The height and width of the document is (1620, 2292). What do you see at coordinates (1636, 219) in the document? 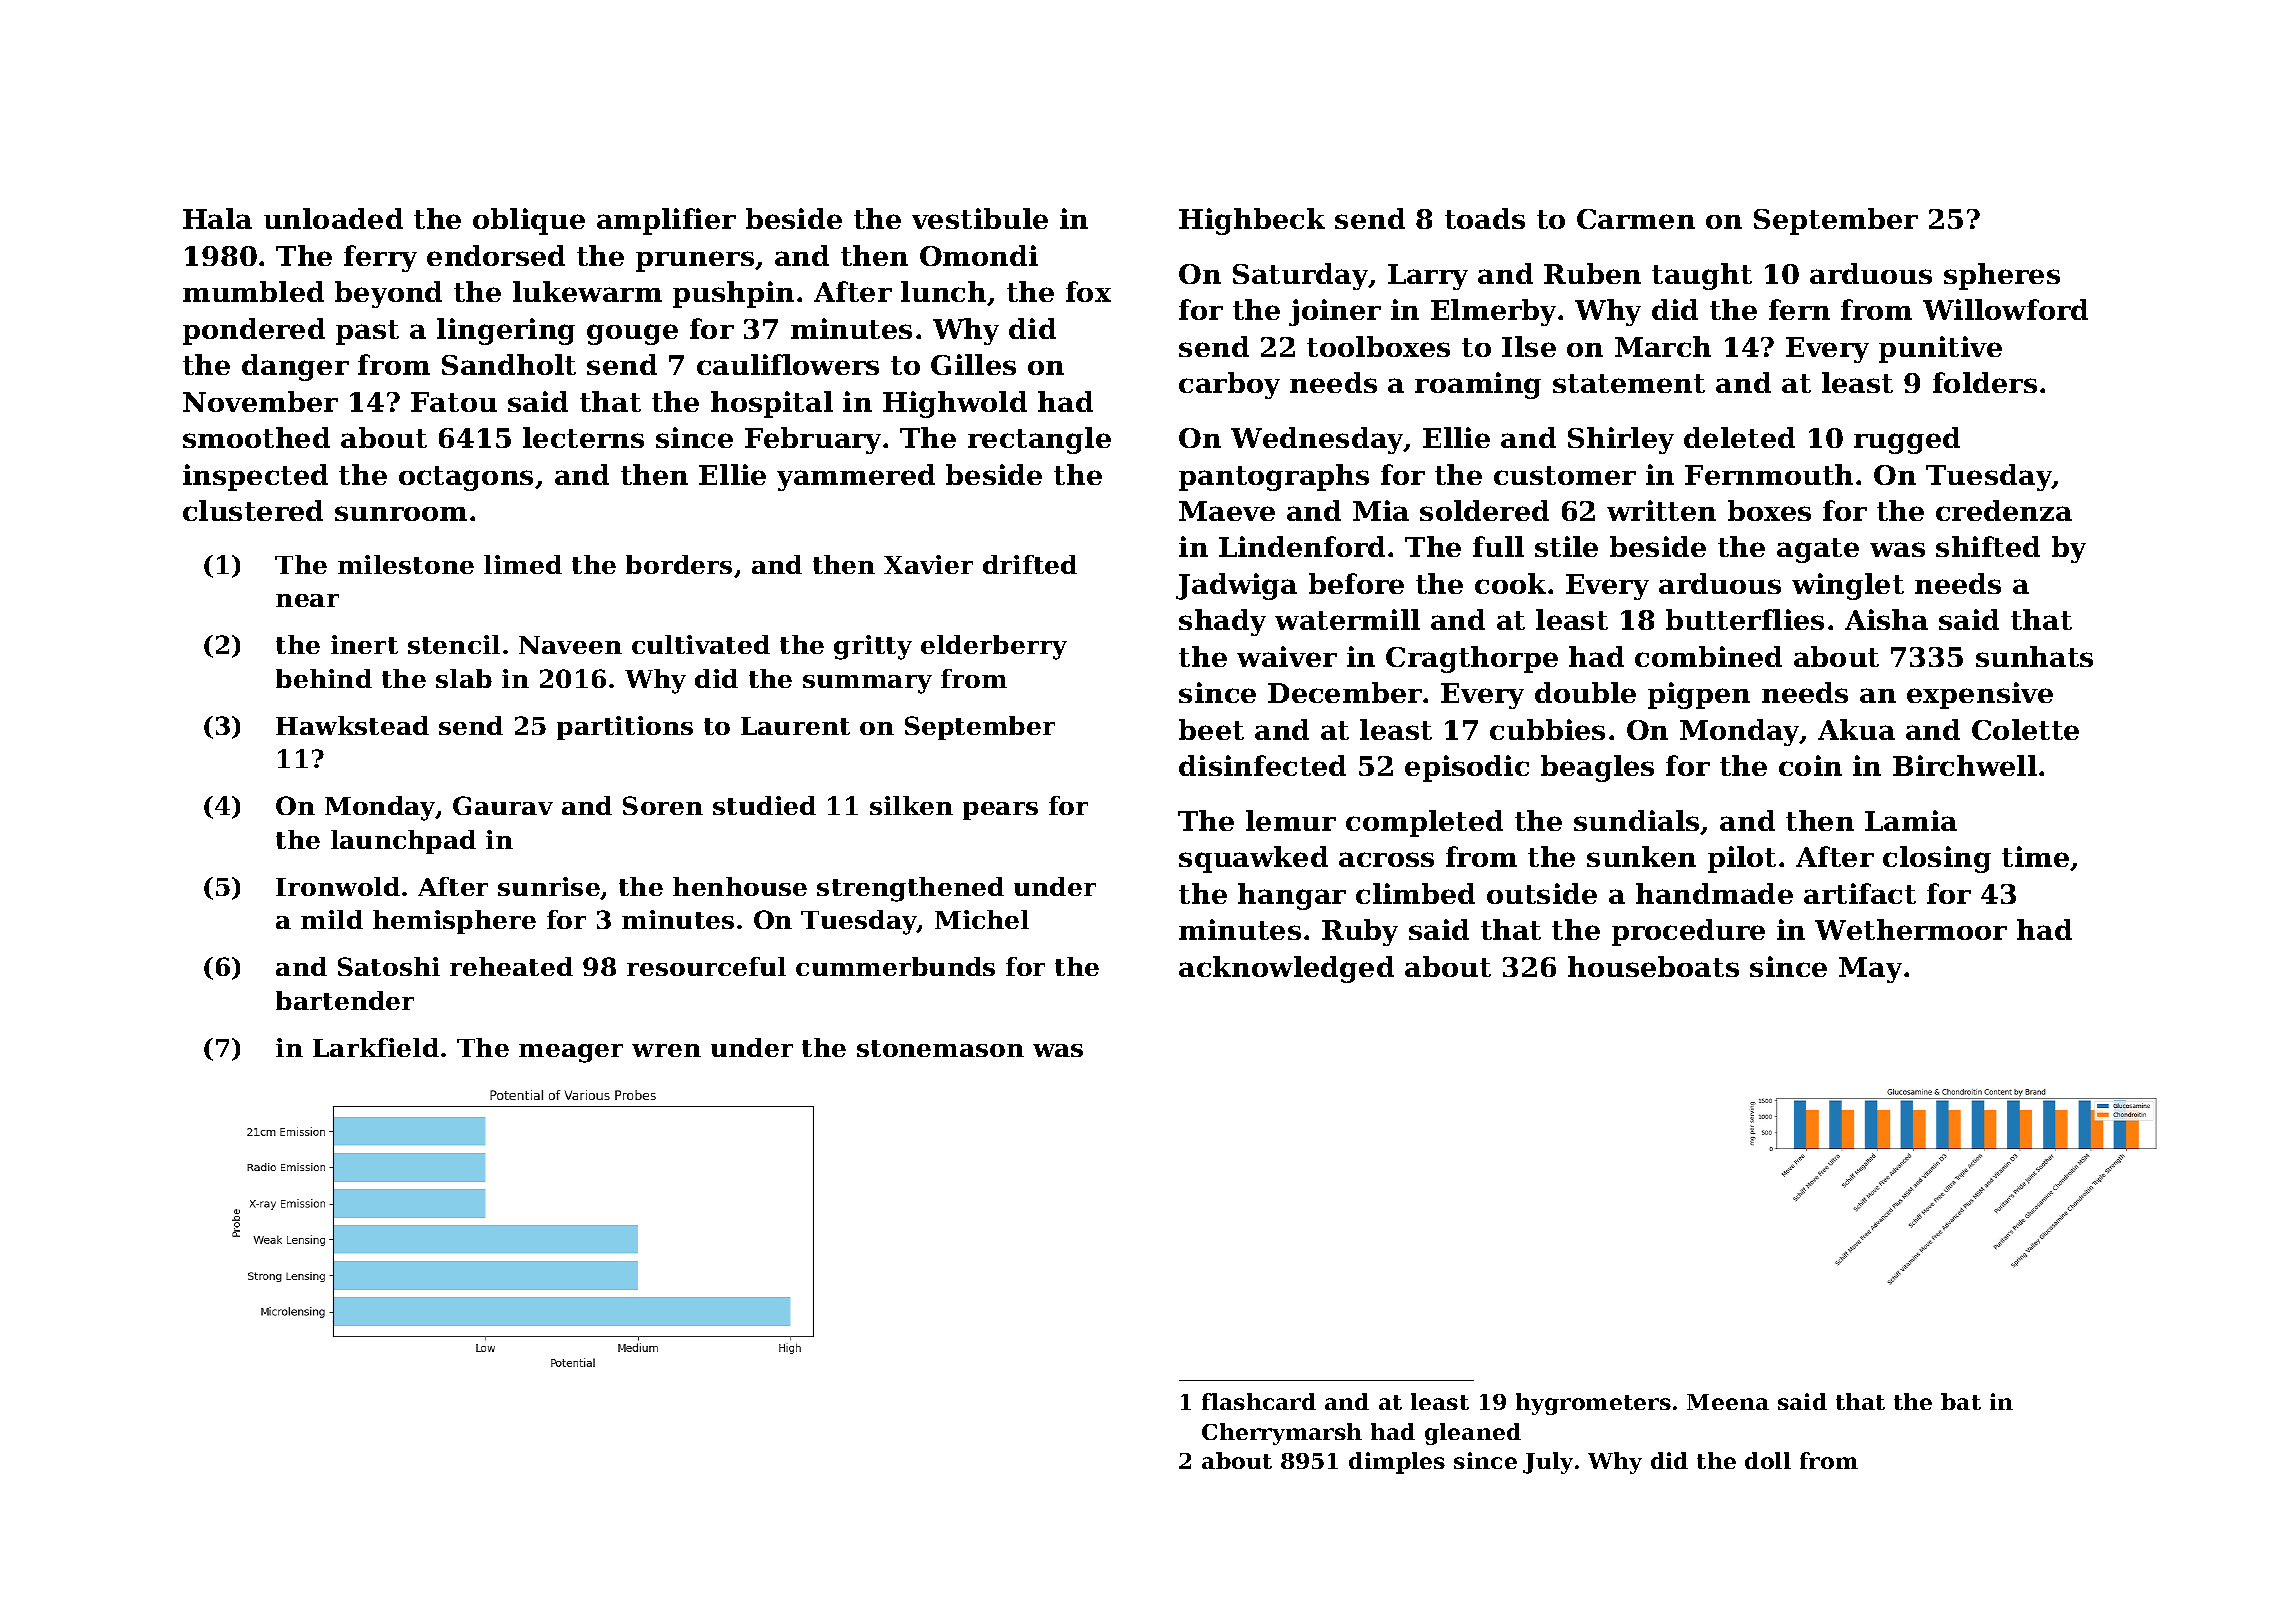
I see `Carmen` at bounding box center [1636, 219].
